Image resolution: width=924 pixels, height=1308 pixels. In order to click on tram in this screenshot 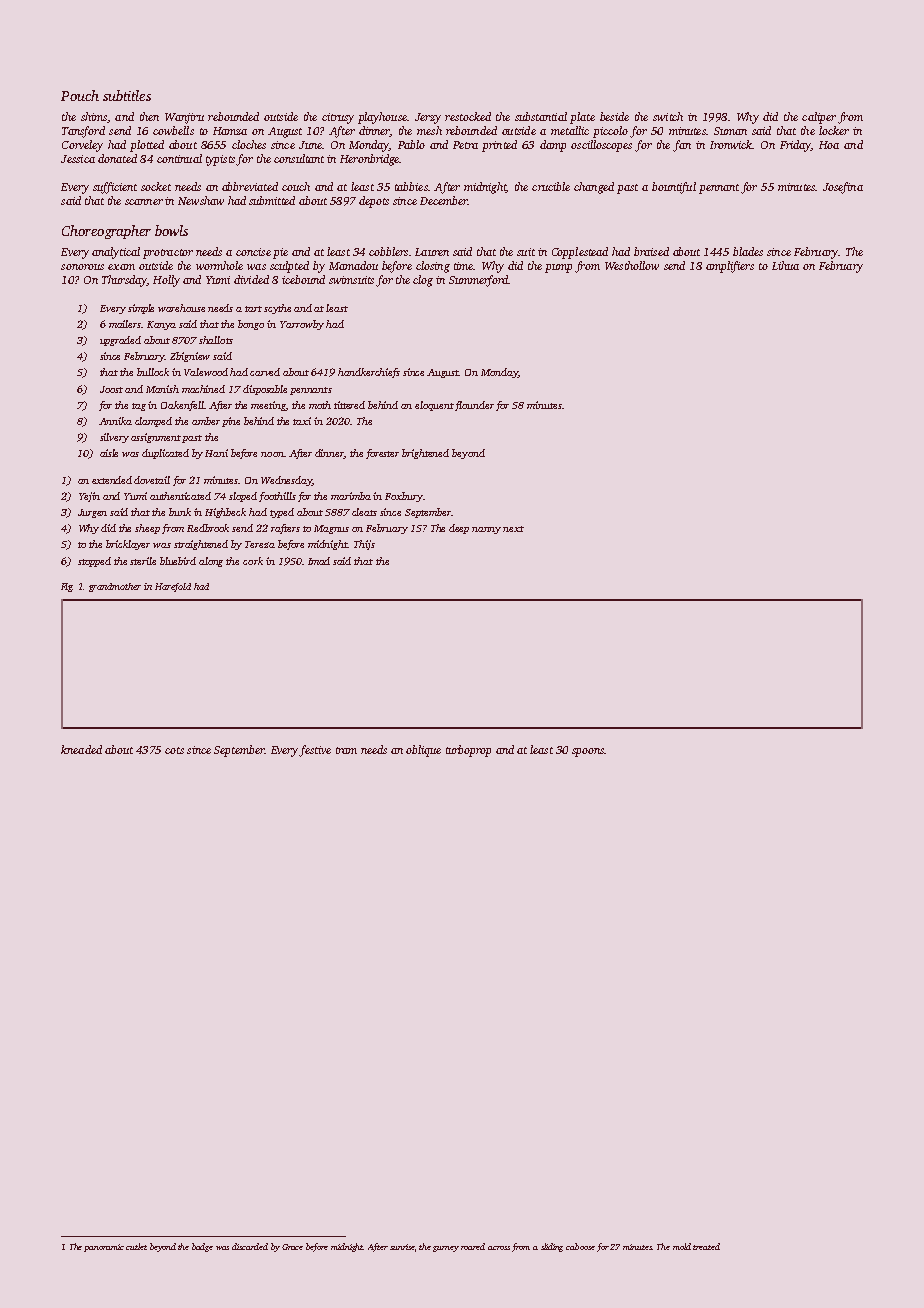, I will do `click(346, 750)`.
